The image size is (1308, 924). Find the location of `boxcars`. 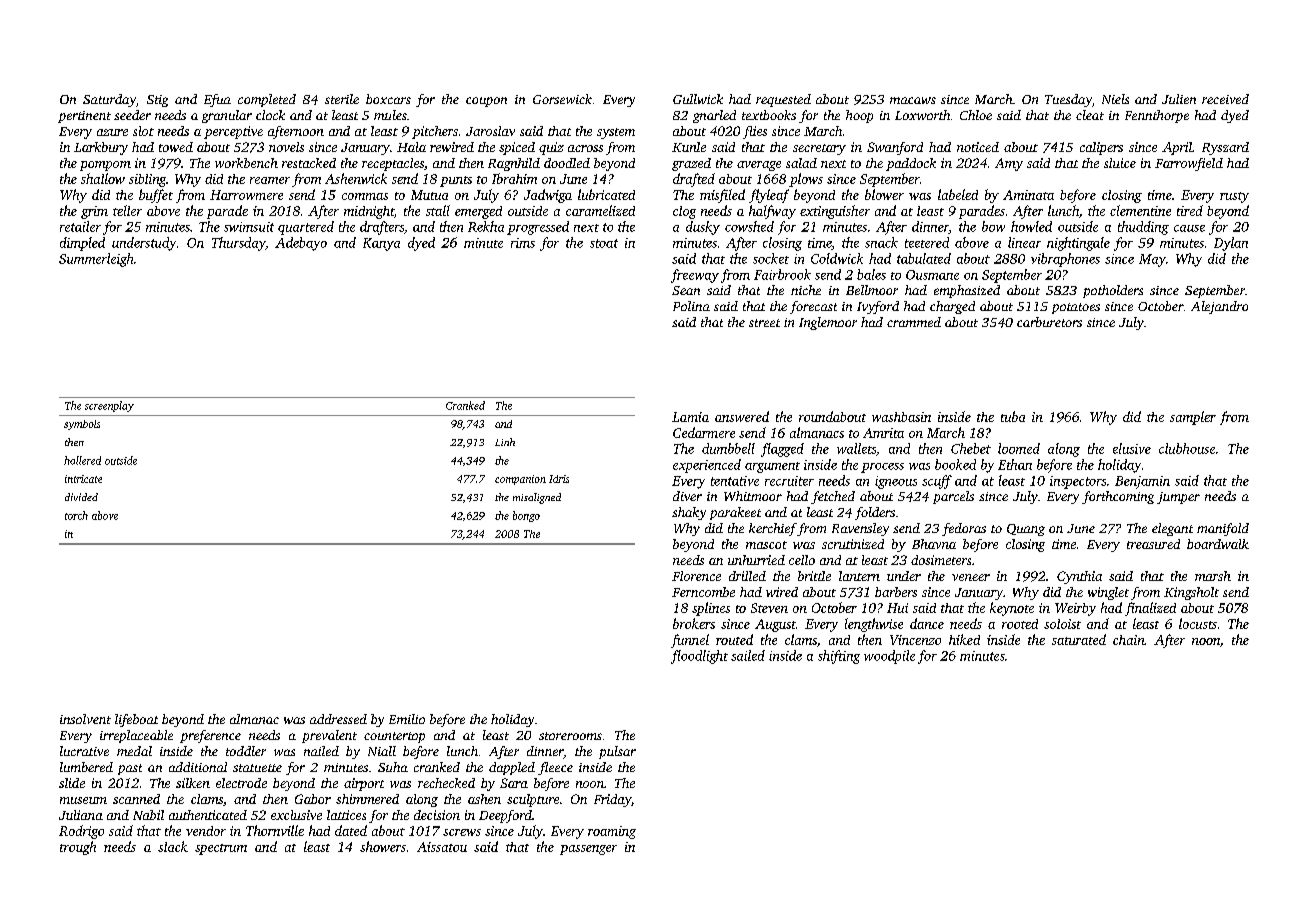

boxcars is located at coordinates (388, 99).
